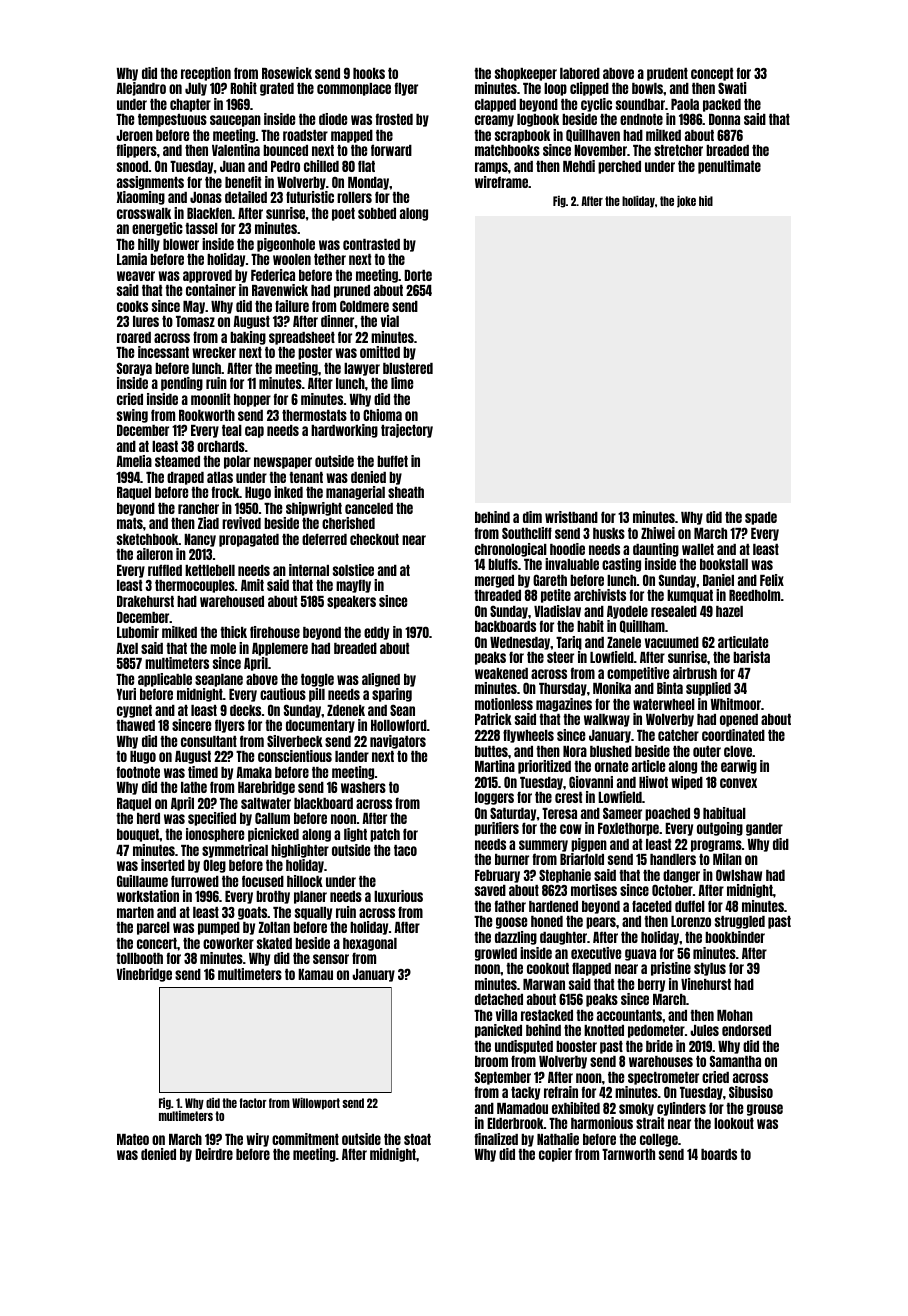 The image size is (908, 1316). Describe the element at coordinates (195, 586) in the screenshot. I see `thermocouples` at that location.
